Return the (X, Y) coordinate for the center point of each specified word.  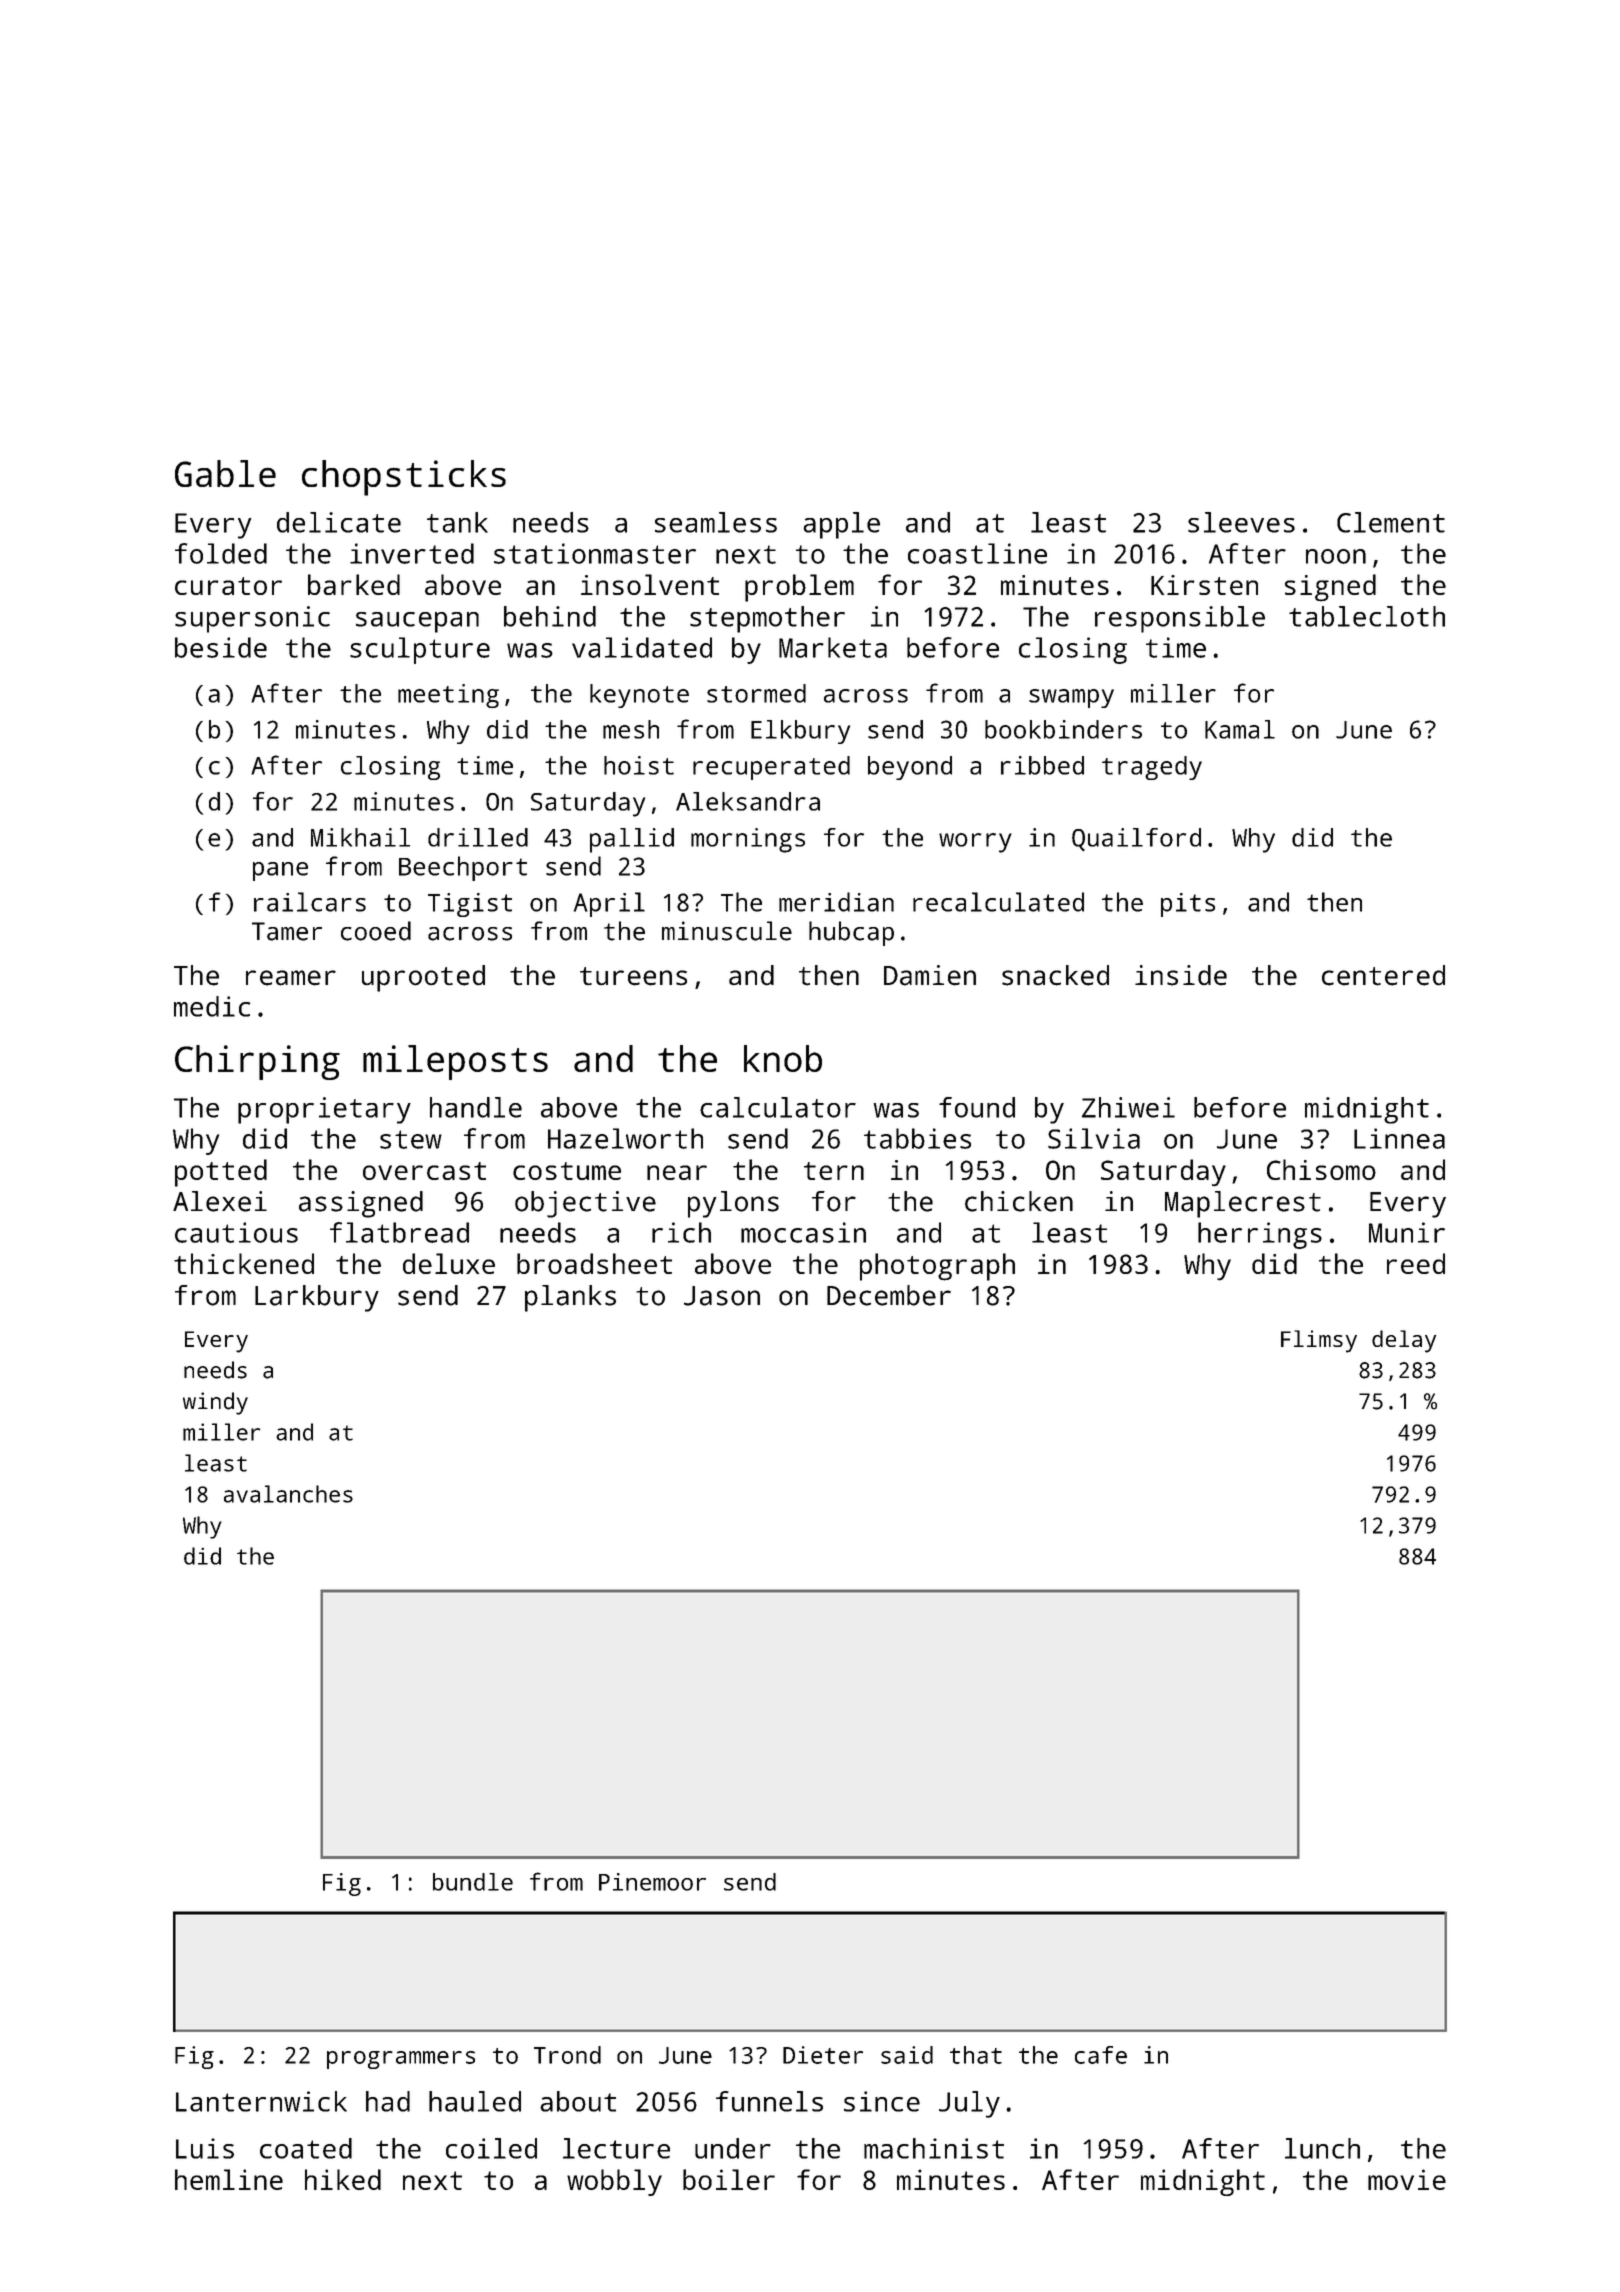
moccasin (803, 1232)
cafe (1101, 2055)
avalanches (288, 1494)
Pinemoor (652, 1882)
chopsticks (404, 478)
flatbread (399, 1232)
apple (841, 525)
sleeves (1241, 522)
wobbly (614, 2182)
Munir (1407, 1232)
